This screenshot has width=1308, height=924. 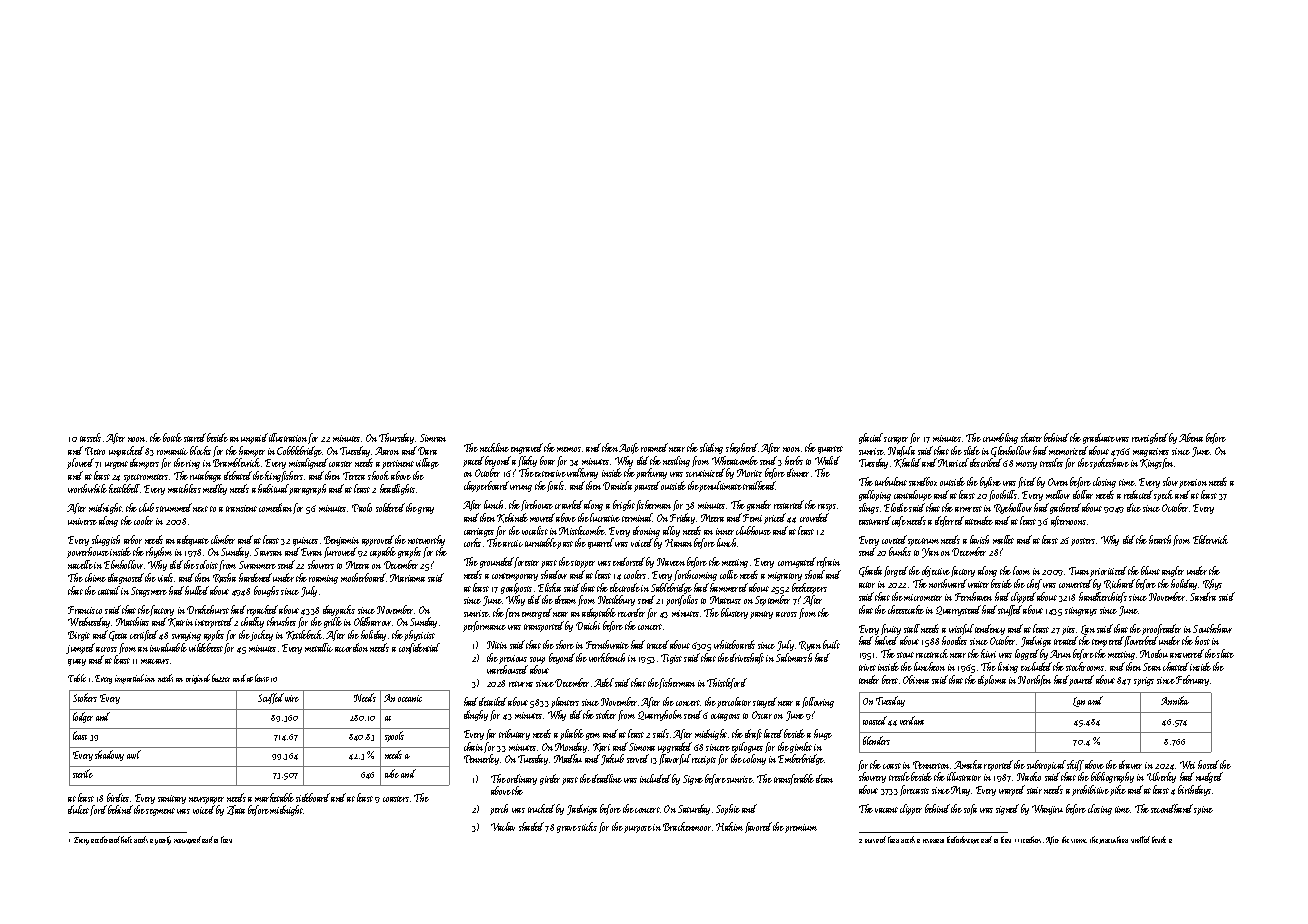 I want to click on premium, so click(x=801, y=828).
